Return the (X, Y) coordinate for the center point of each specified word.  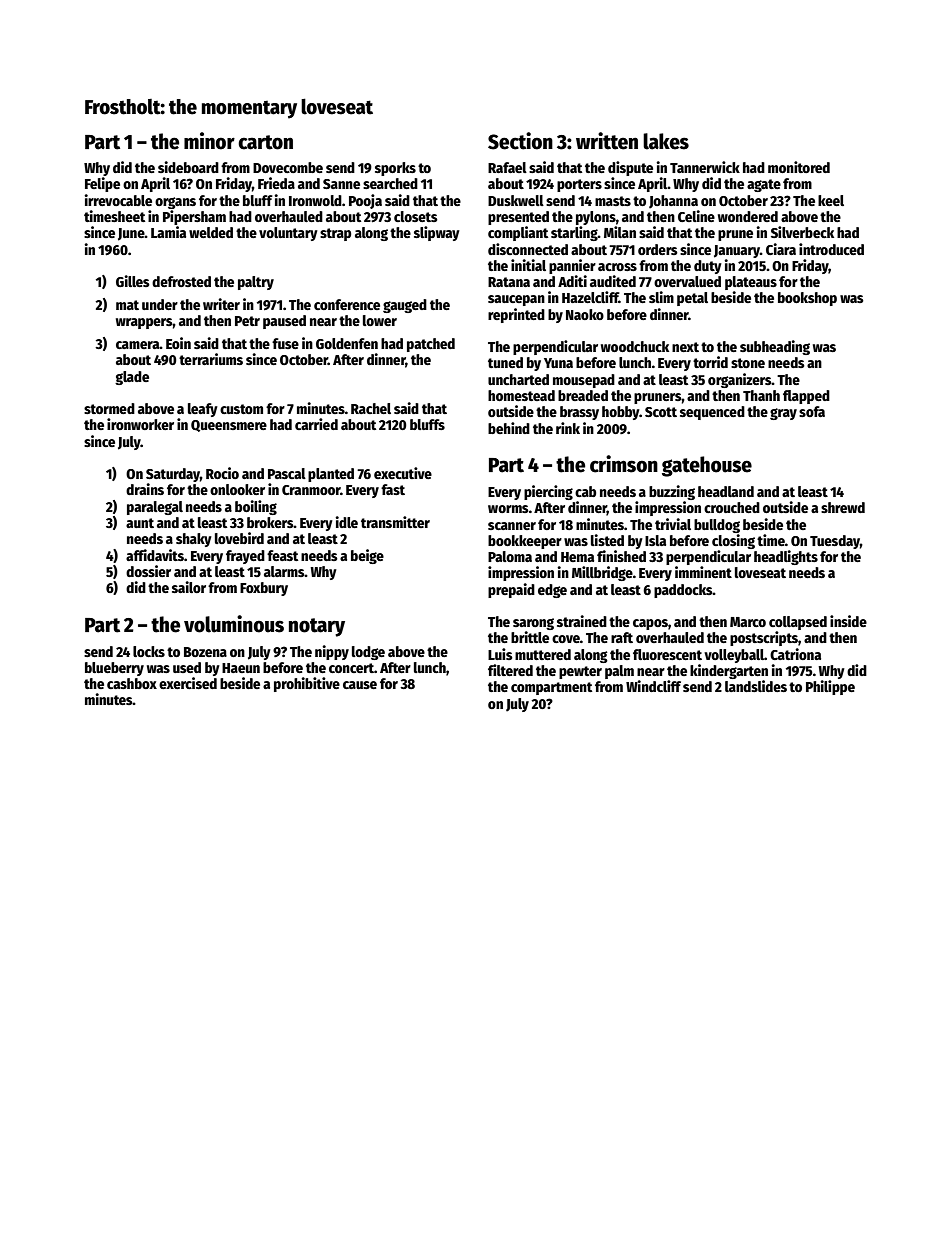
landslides (756, 686)
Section (520, 141)
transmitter (395, 522)
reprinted (516, 315)
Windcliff (653, 686)
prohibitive (307, 684)
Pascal (287, 473)
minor (209, 141)
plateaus (751, 283)
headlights (786, 557)
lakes (666, 141)
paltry (256, 283)
